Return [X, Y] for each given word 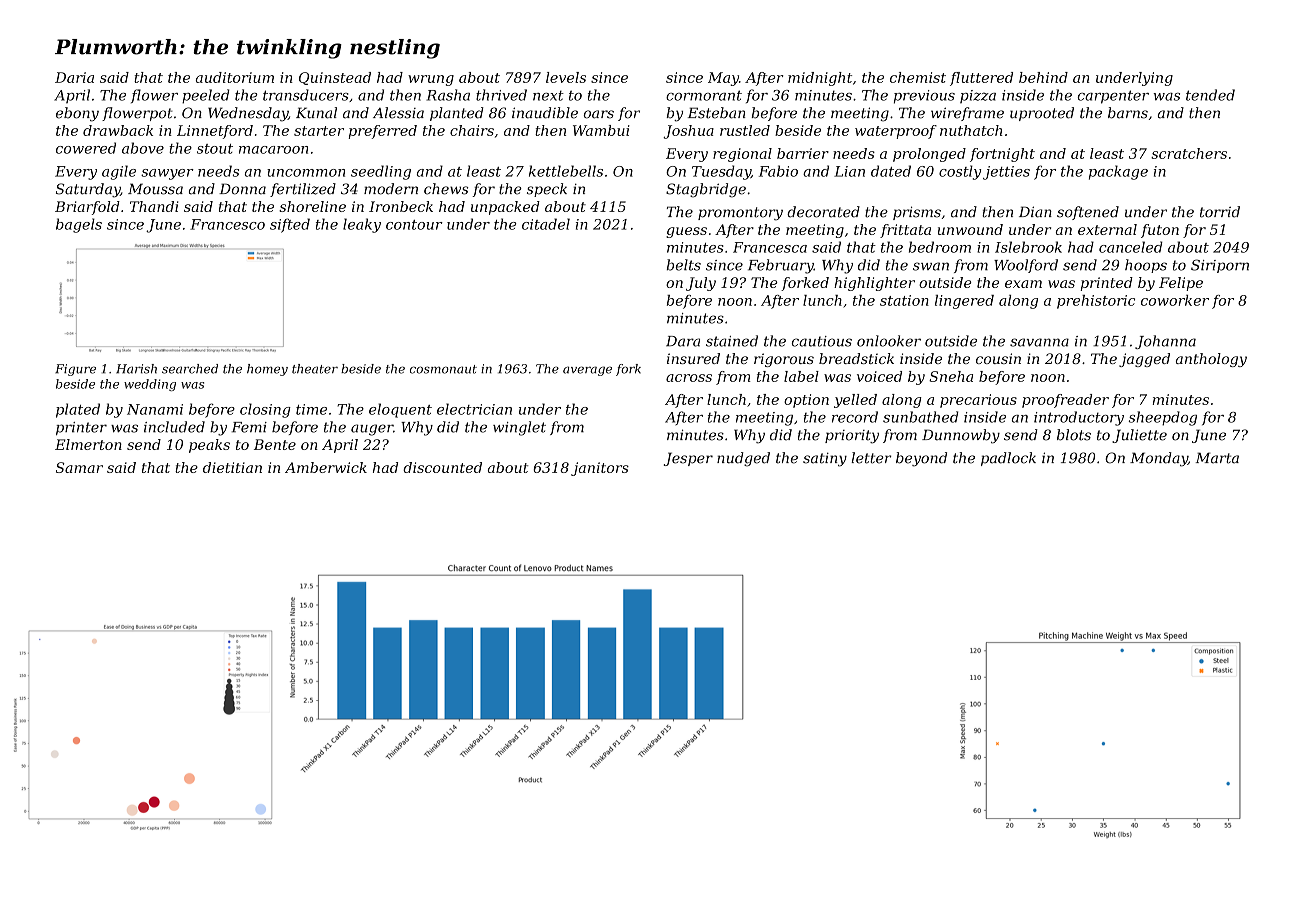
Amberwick [326, 467]
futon [1160, 231]
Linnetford [215, 132]
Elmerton [88, 444]
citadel [546, 224]
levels [566, 77]
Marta [1217, 458]
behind [1043, 77]
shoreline [312, 206]
